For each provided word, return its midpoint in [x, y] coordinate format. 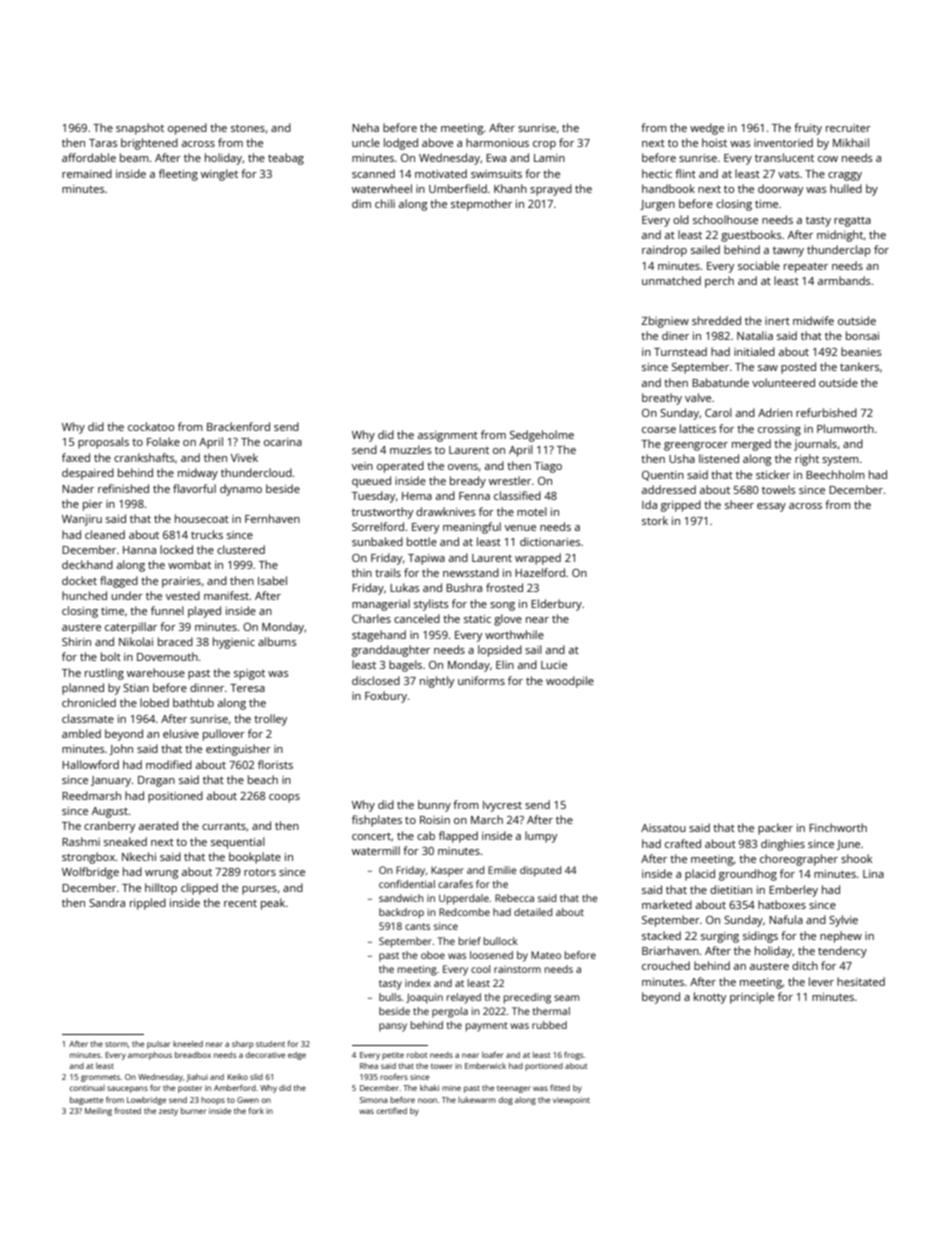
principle [752, 998]
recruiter [848, 128]
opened [187, 129]
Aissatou [663, 828]
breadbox [193, 1055]
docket [79, 580]
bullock [501, 941]
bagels [405, 666]
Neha [365, 127]
